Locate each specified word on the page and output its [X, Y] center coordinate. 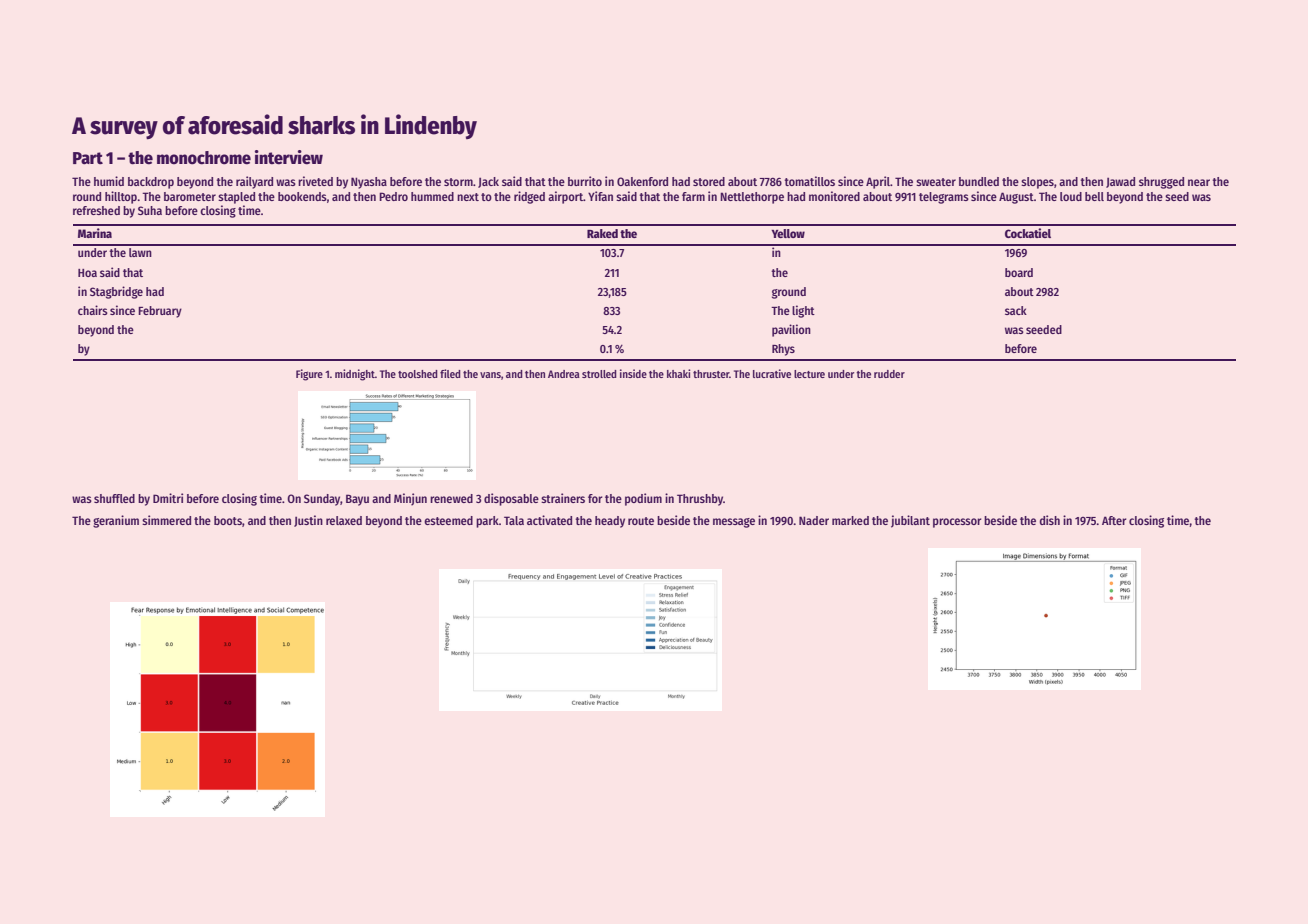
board [1019, 272]
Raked [602, 233]
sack [1016, 310]
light [803, 311]
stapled [236, 198]
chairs [93, 310]
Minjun [410, 499]
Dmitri [168, 498]
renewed [451, 498]
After [1114, 520]
